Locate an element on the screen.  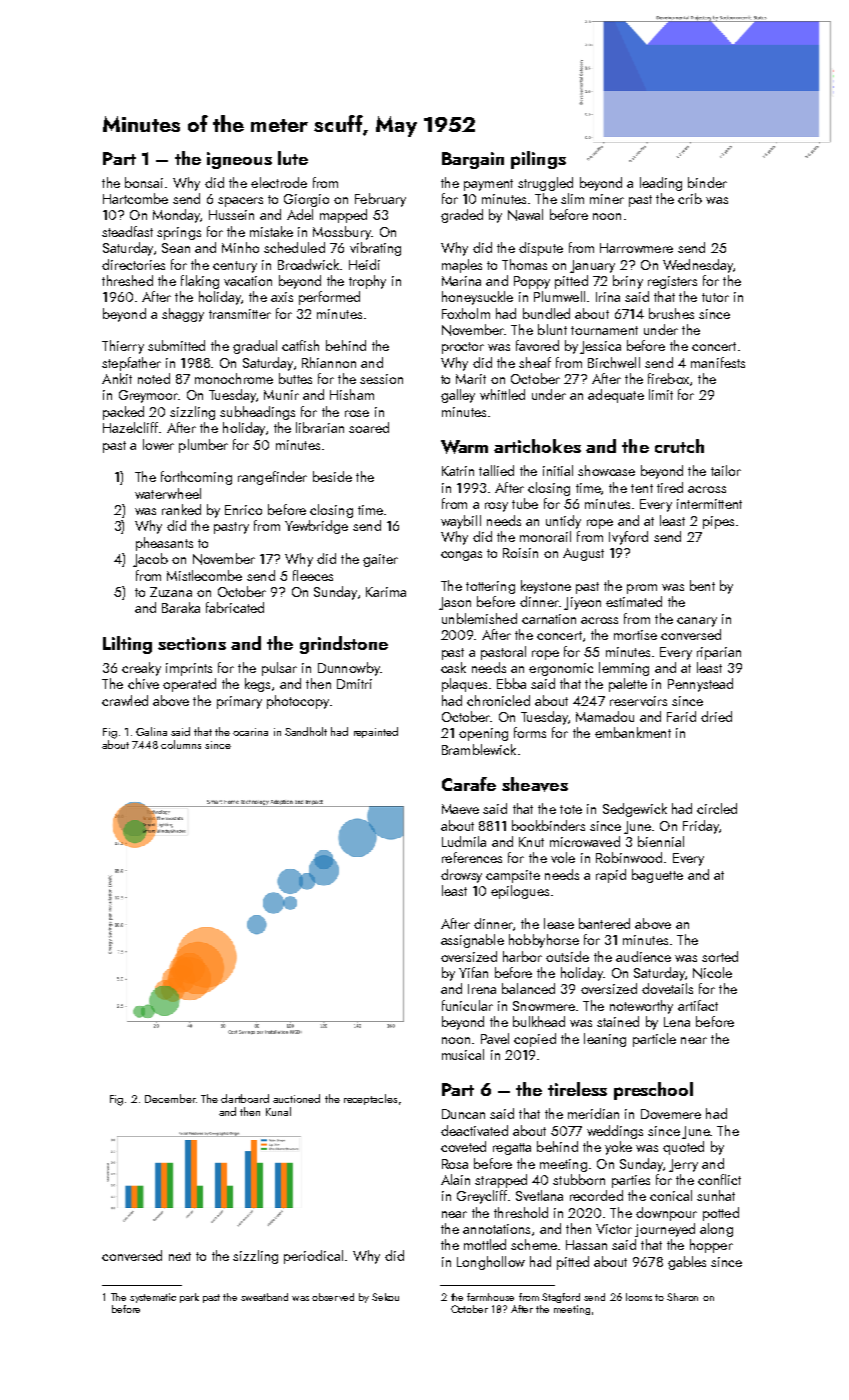
Dovemere is located at coordinates (671, 1114).
